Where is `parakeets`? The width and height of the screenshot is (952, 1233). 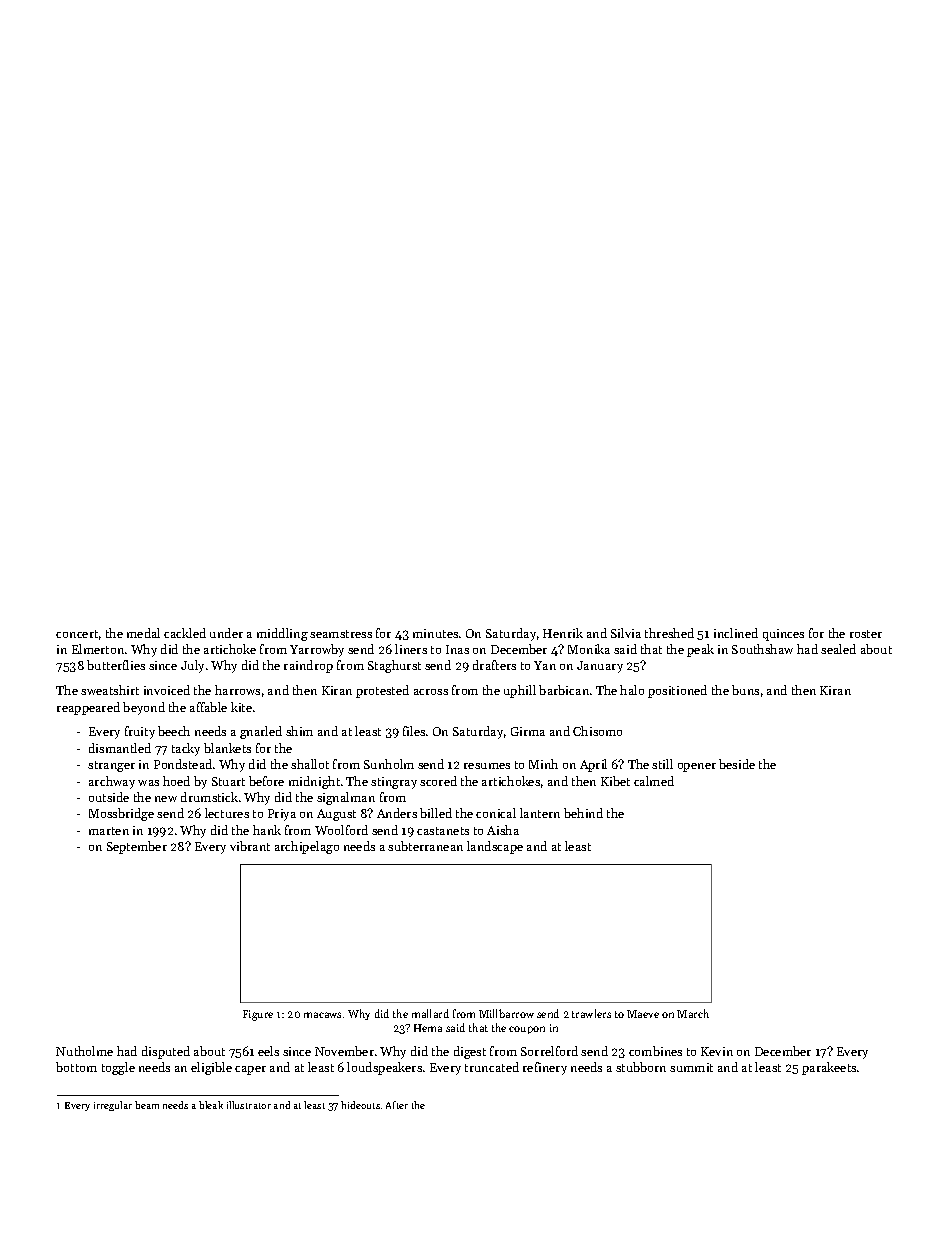 parakeets is located at coordinates (829, 1068).
